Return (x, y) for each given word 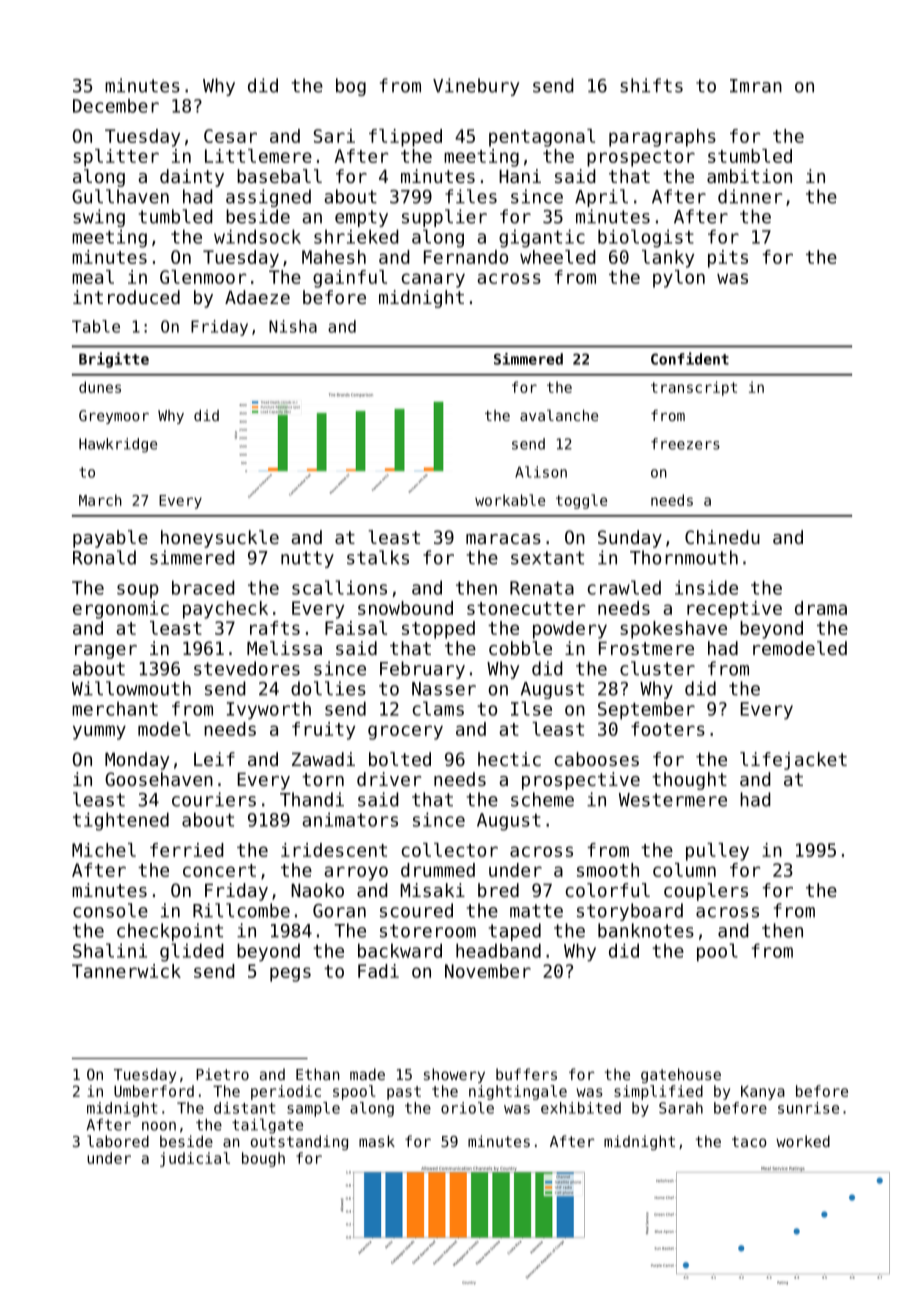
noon (159, 1126)
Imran (756, 86)
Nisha (293, 326)
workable (510, 500)
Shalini (110, 950)
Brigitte (114, 360)
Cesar (230, 136)
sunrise (808, 1108)
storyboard (630, 912)
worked (803, 1141)
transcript (694, 388)
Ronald (104, 557)
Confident (690, 358)
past (404, 1093)
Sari (334, 136)
